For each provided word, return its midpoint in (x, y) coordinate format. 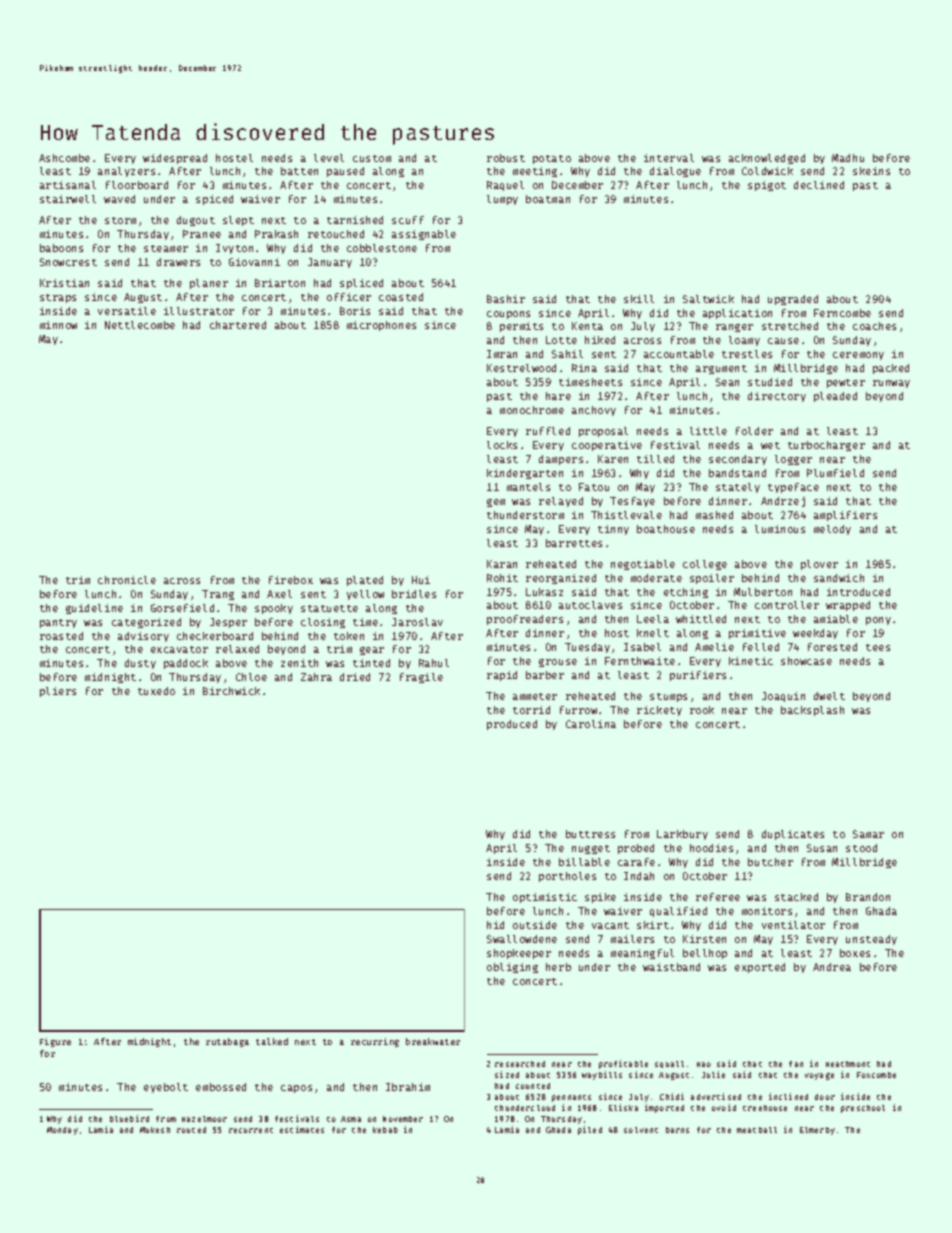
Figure (55, 1042)
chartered (238, 325)
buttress (590, 834)
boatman (548, 199)
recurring (375, 1042)
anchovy (594, 411)
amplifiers (845, 516)
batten (299, 171)
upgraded (793, 300)
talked (272, 1041)
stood (861, 848)
